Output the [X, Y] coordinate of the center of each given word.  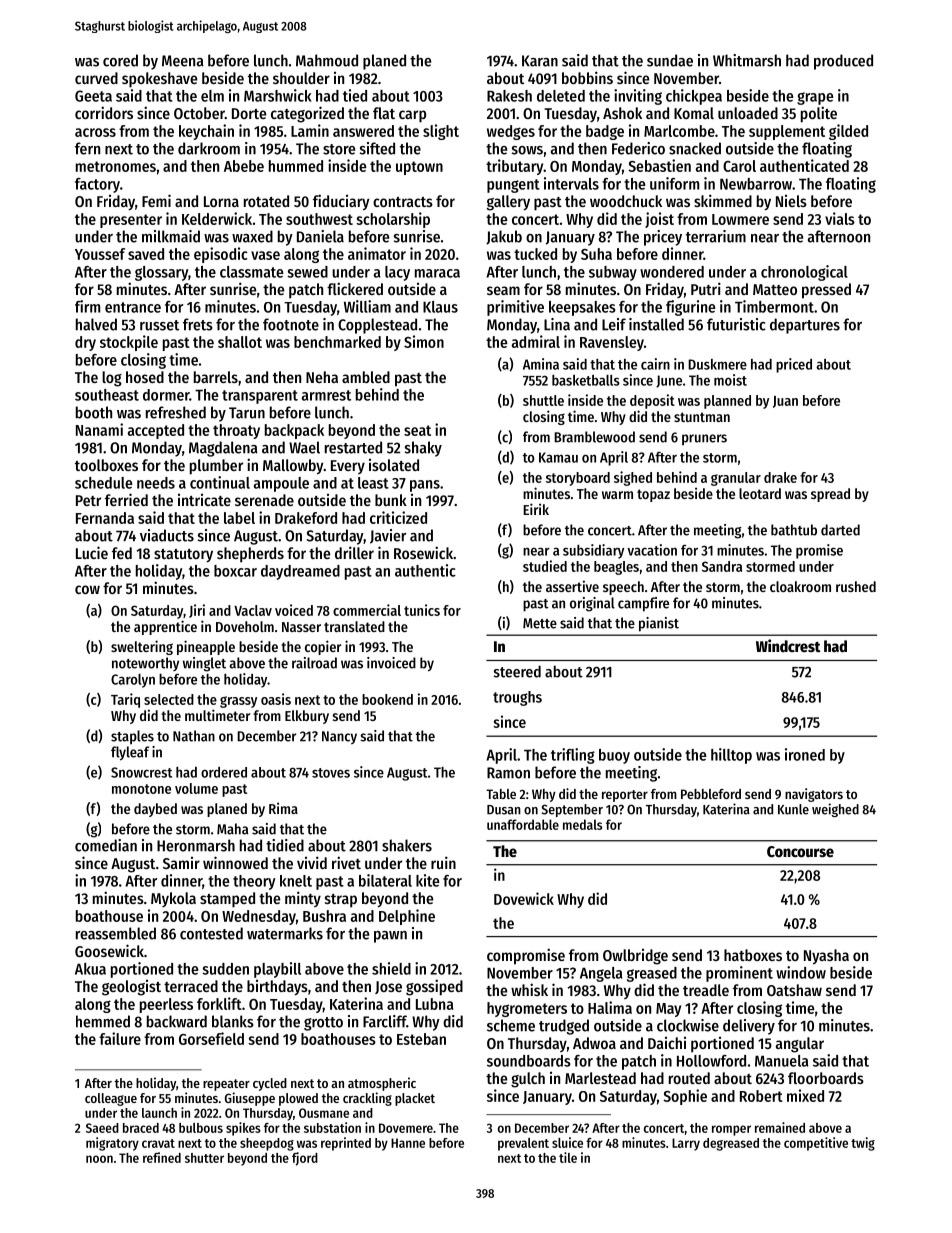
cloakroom [800, 586]
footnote [291, 324]
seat [417, 430]
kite [428, 880]
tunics [422, 610]
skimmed [723, 200]
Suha [596, 254]
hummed [296, 166]
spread [830, 495]
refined [162, 1157]
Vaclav [253, 610]
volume [196, 788]
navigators [814, 795]
